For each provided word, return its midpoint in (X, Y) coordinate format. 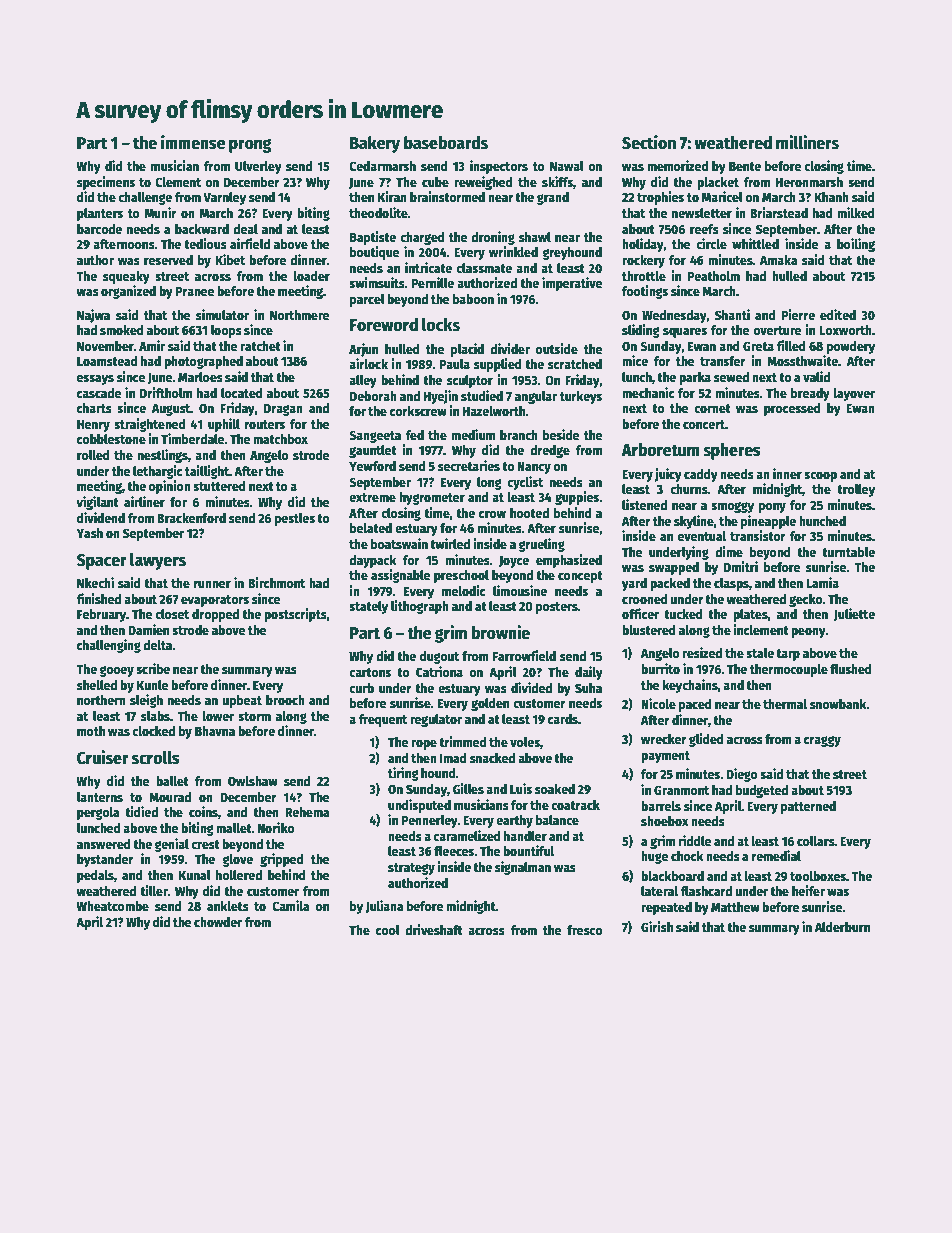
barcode (99, 229)
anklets (228, 906)
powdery (851, 347)
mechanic (648, 392)
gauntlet (373, 451)
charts (94, 408)
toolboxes (818, 876)
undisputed (419, 806)
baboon (473, 299)
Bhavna (215, 731)
